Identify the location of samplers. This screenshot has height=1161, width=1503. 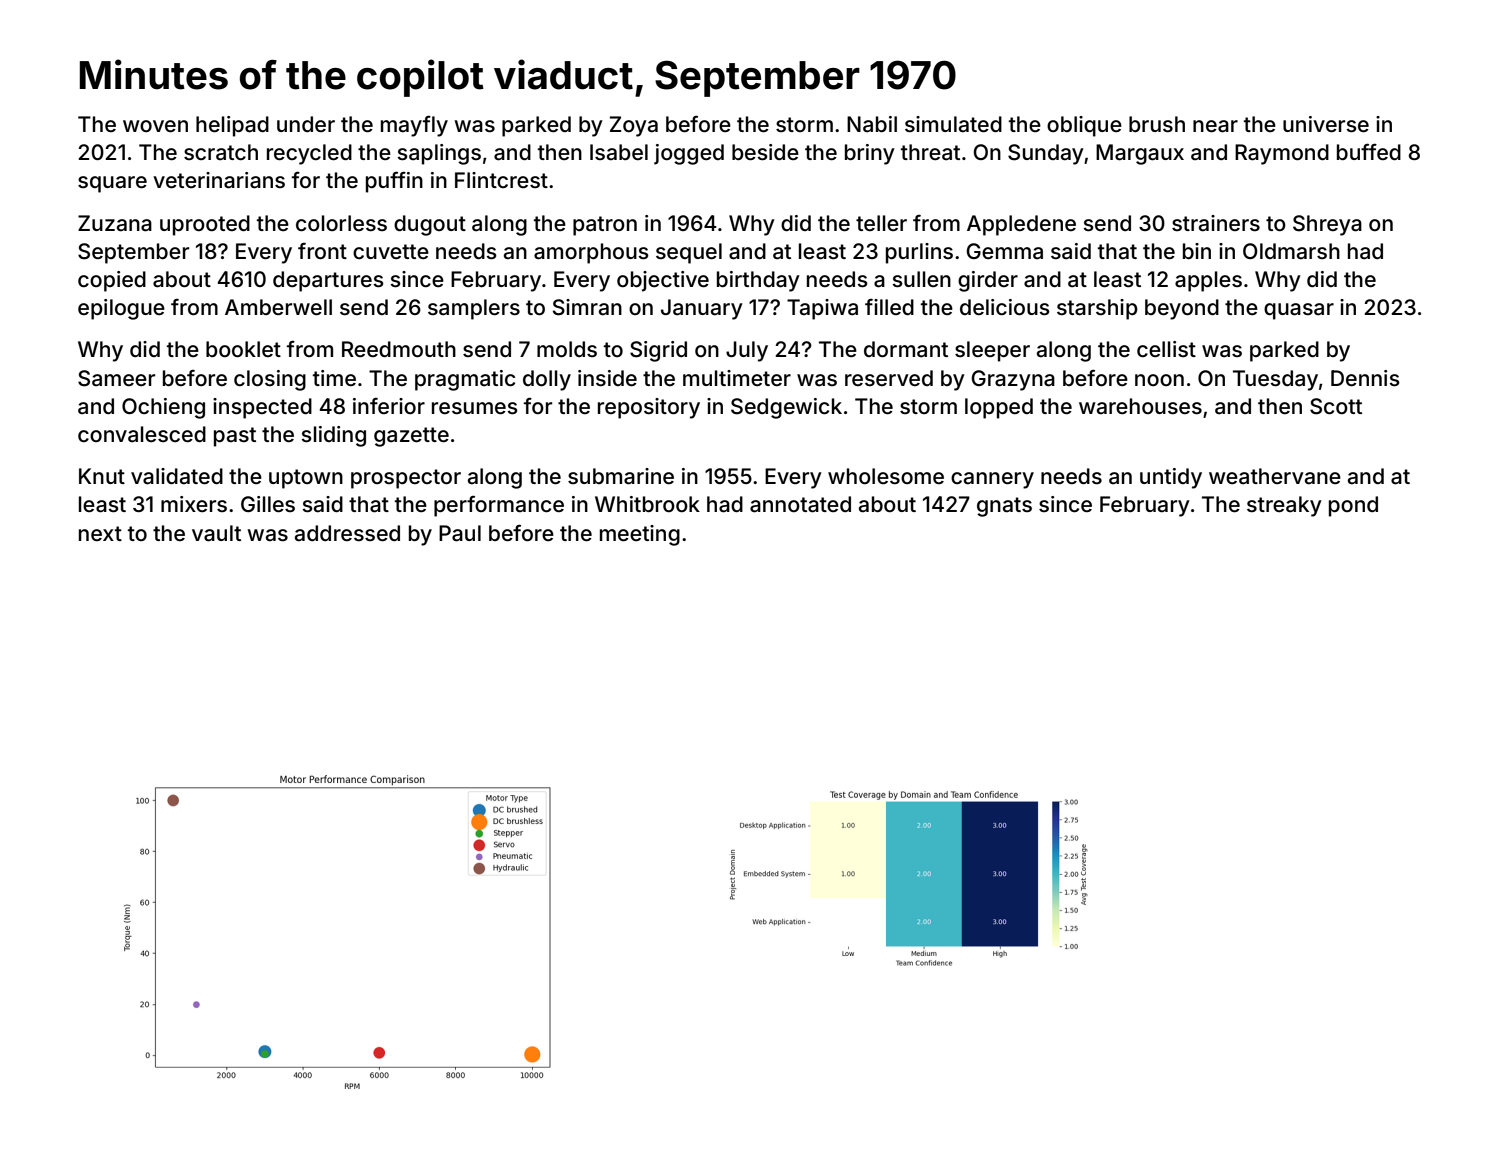
(474, 309).
